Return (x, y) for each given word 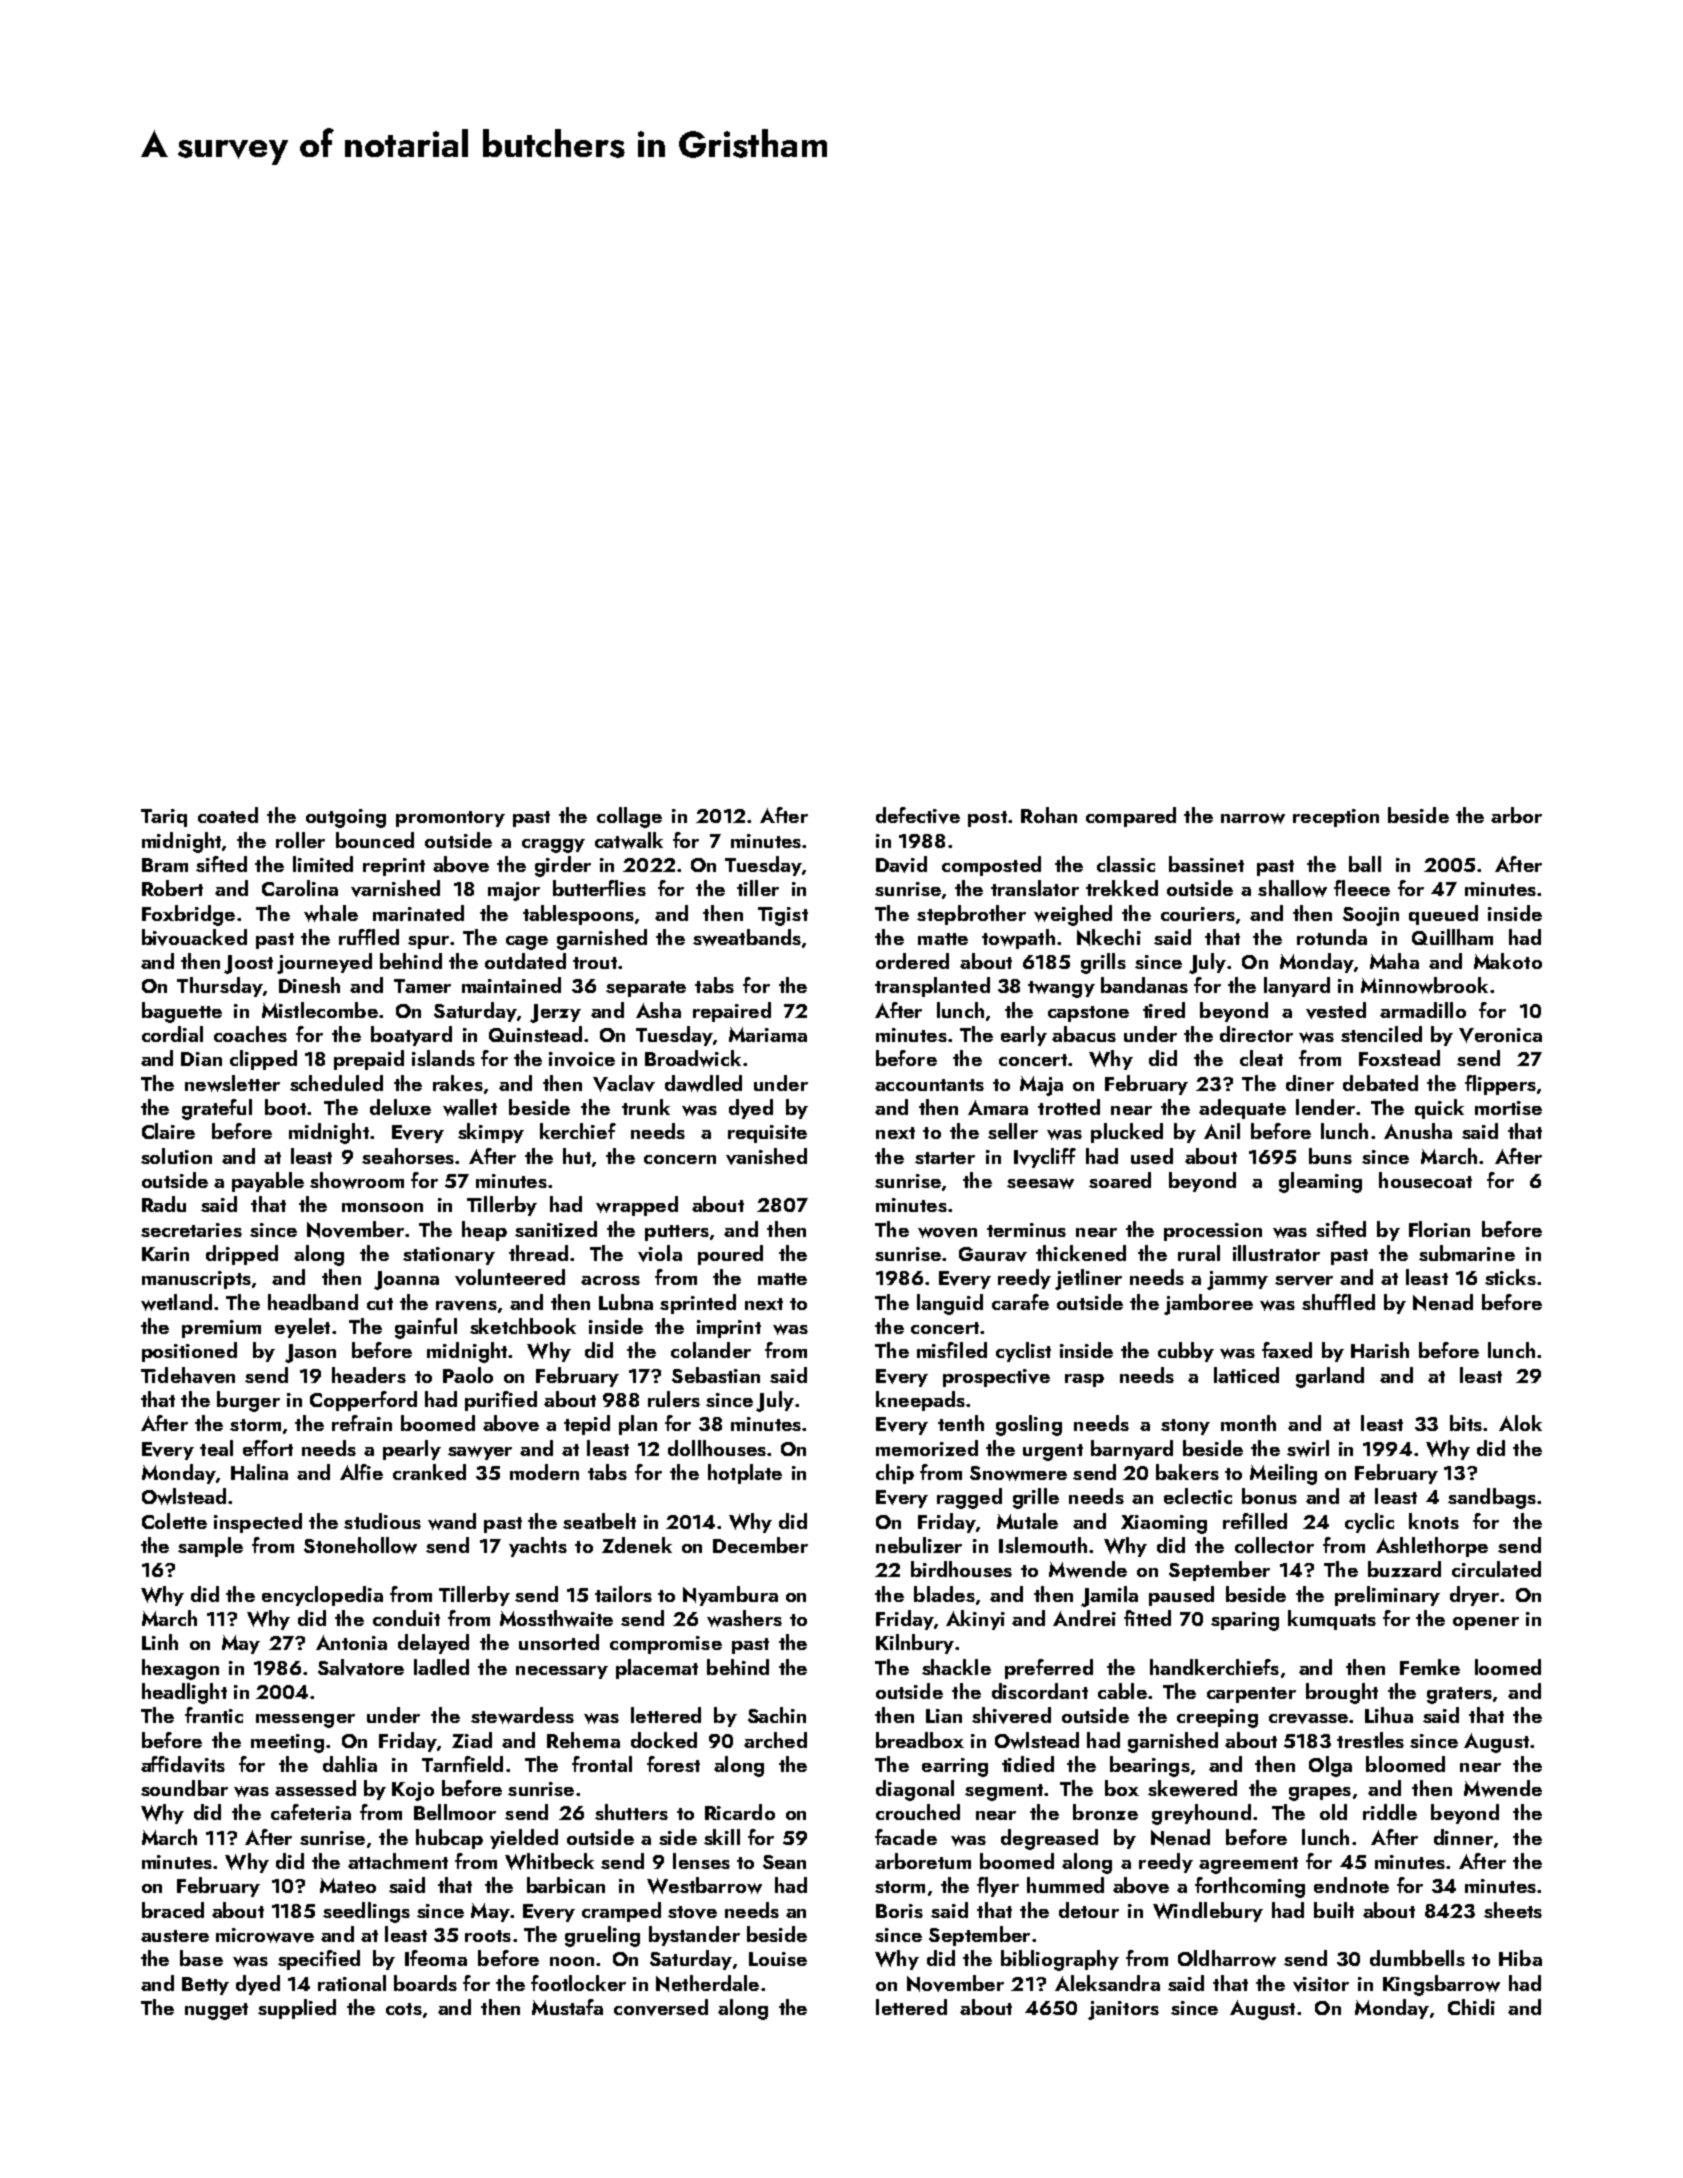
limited (323, 864)
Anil (1222, 1131)
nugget (216, 2011)
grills (1103, 963)
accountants (929, 1085)
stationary (449, 1256)
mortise (1508, 1108)
